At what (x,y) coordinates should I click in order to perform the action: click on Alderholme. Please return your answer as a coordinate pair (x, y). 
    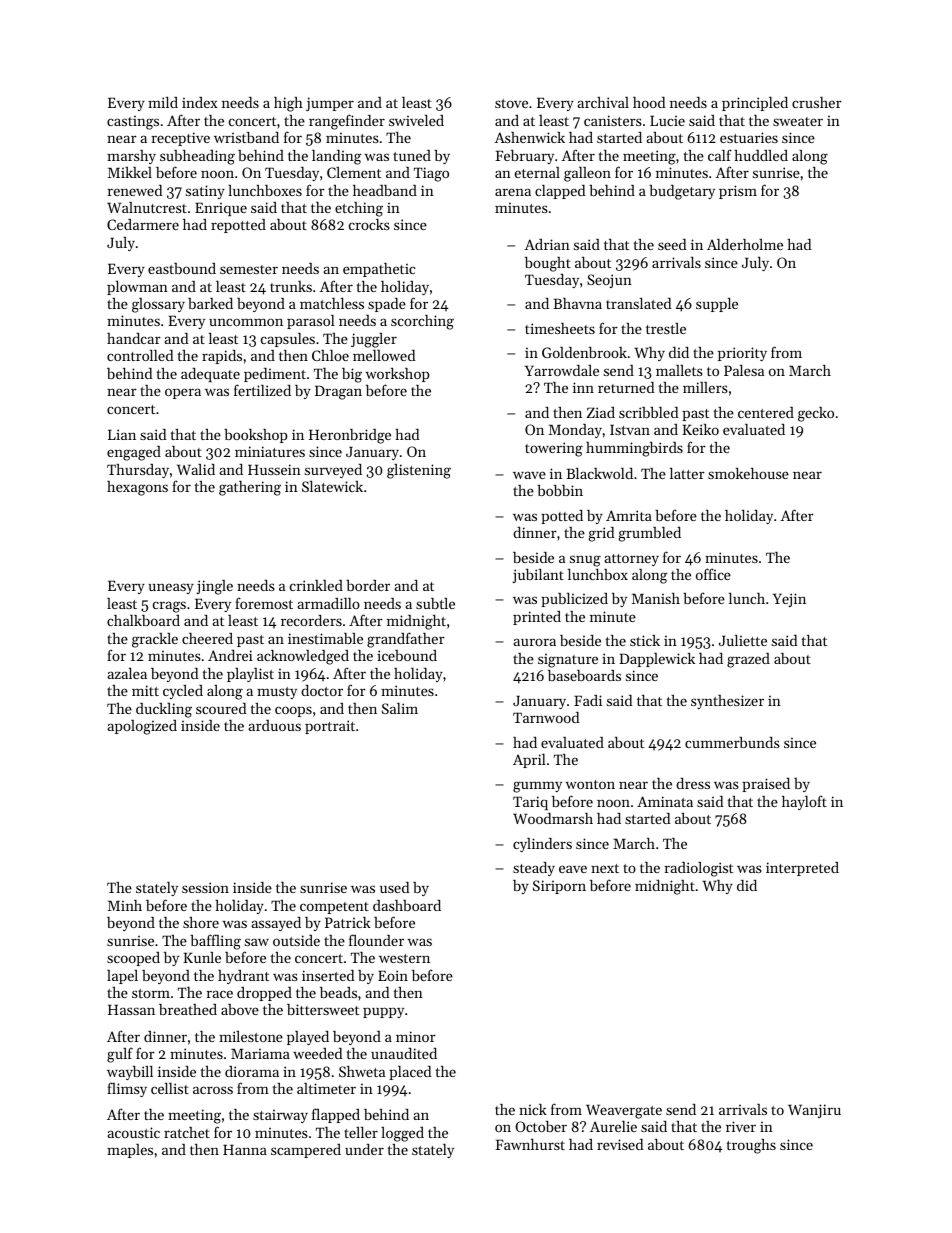
    Looking at the image, I should click on (745, 244).
